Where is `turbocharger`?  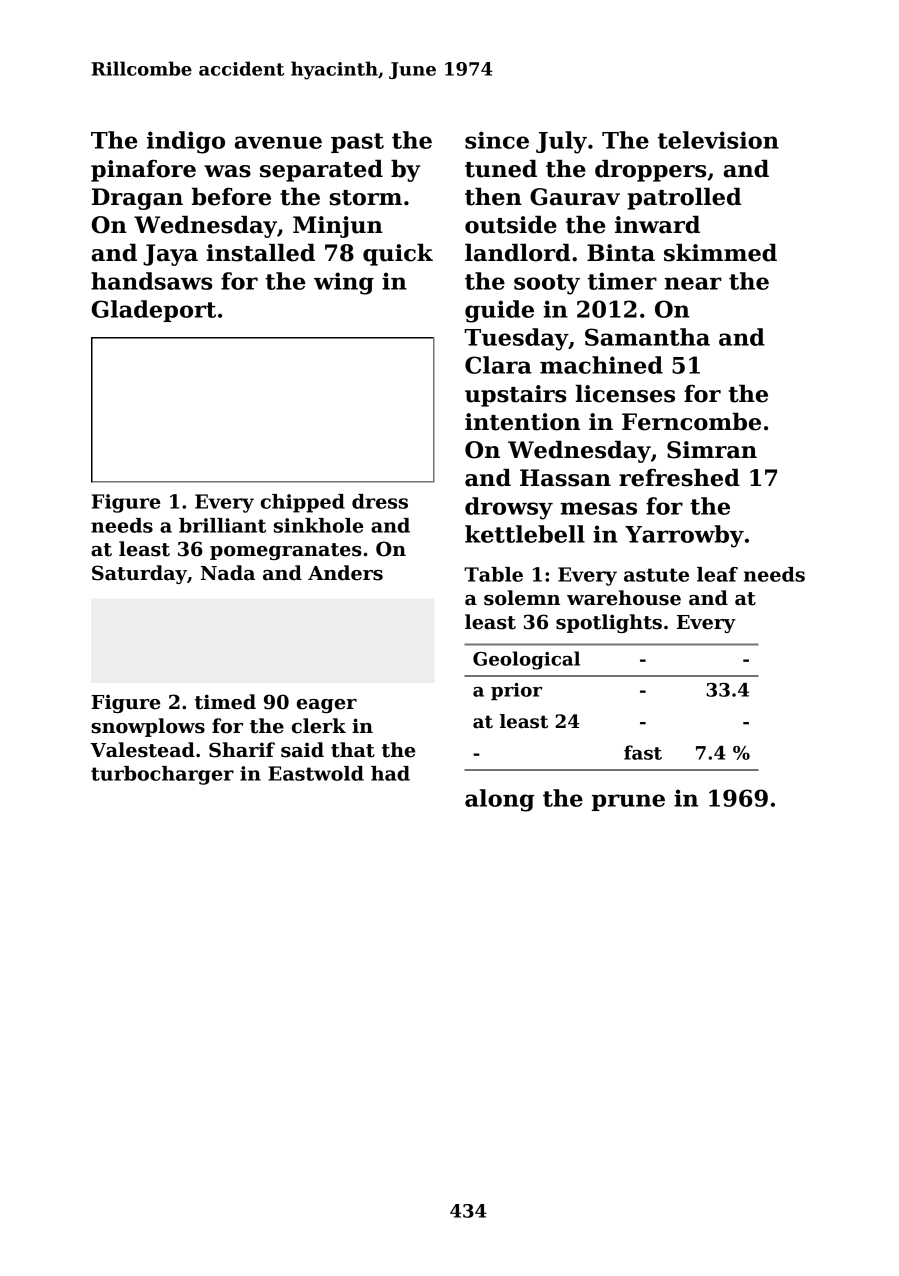
turbocharger is located at coordinates (162, 775).
